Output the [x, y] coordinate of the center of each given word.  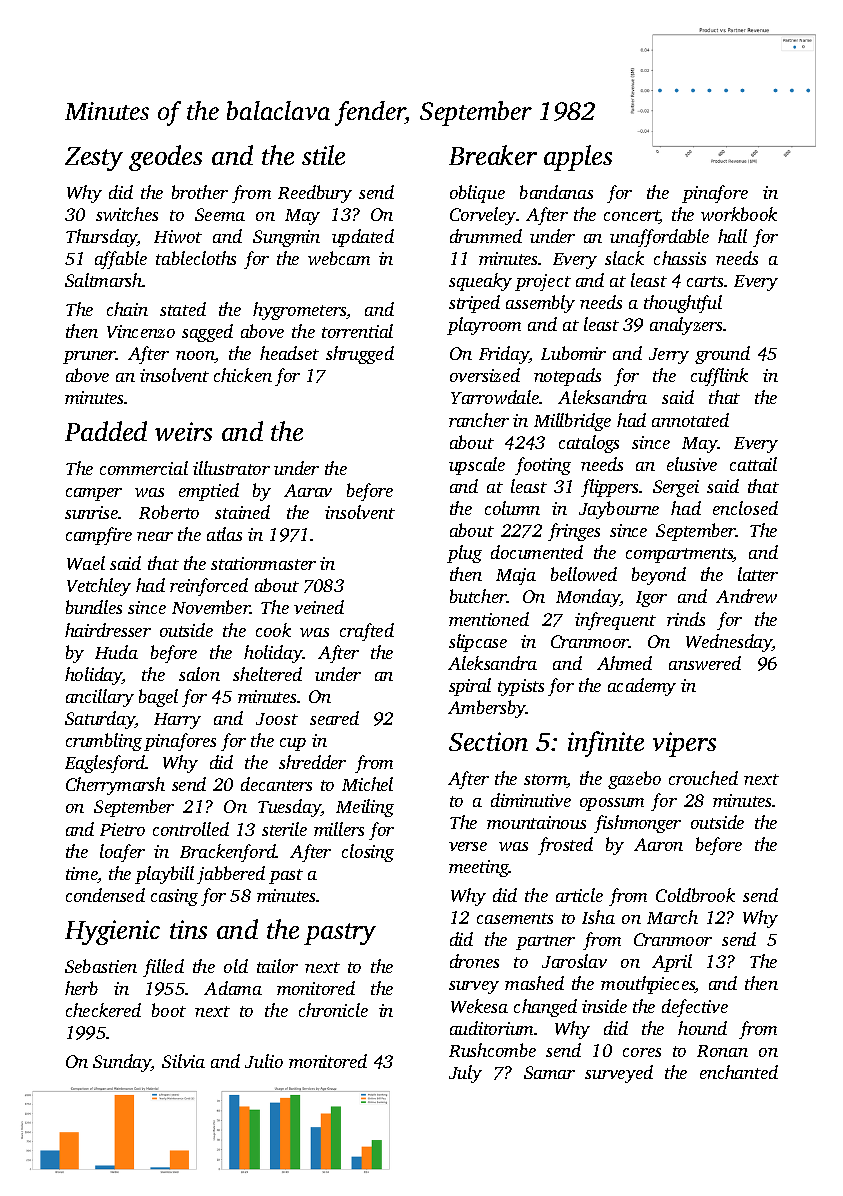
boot [169, 1010]
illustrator [231, 468]
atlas [224, 534]
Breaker [493, 155]
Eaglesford [105, 764]
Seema [220, 214]
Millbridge [572, 422]
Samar [549, 1072]
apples [578, 158]
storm [545, 781]
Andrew [746, 596]
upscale [477, 466]
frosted [565, 846]
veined [319, 607]
